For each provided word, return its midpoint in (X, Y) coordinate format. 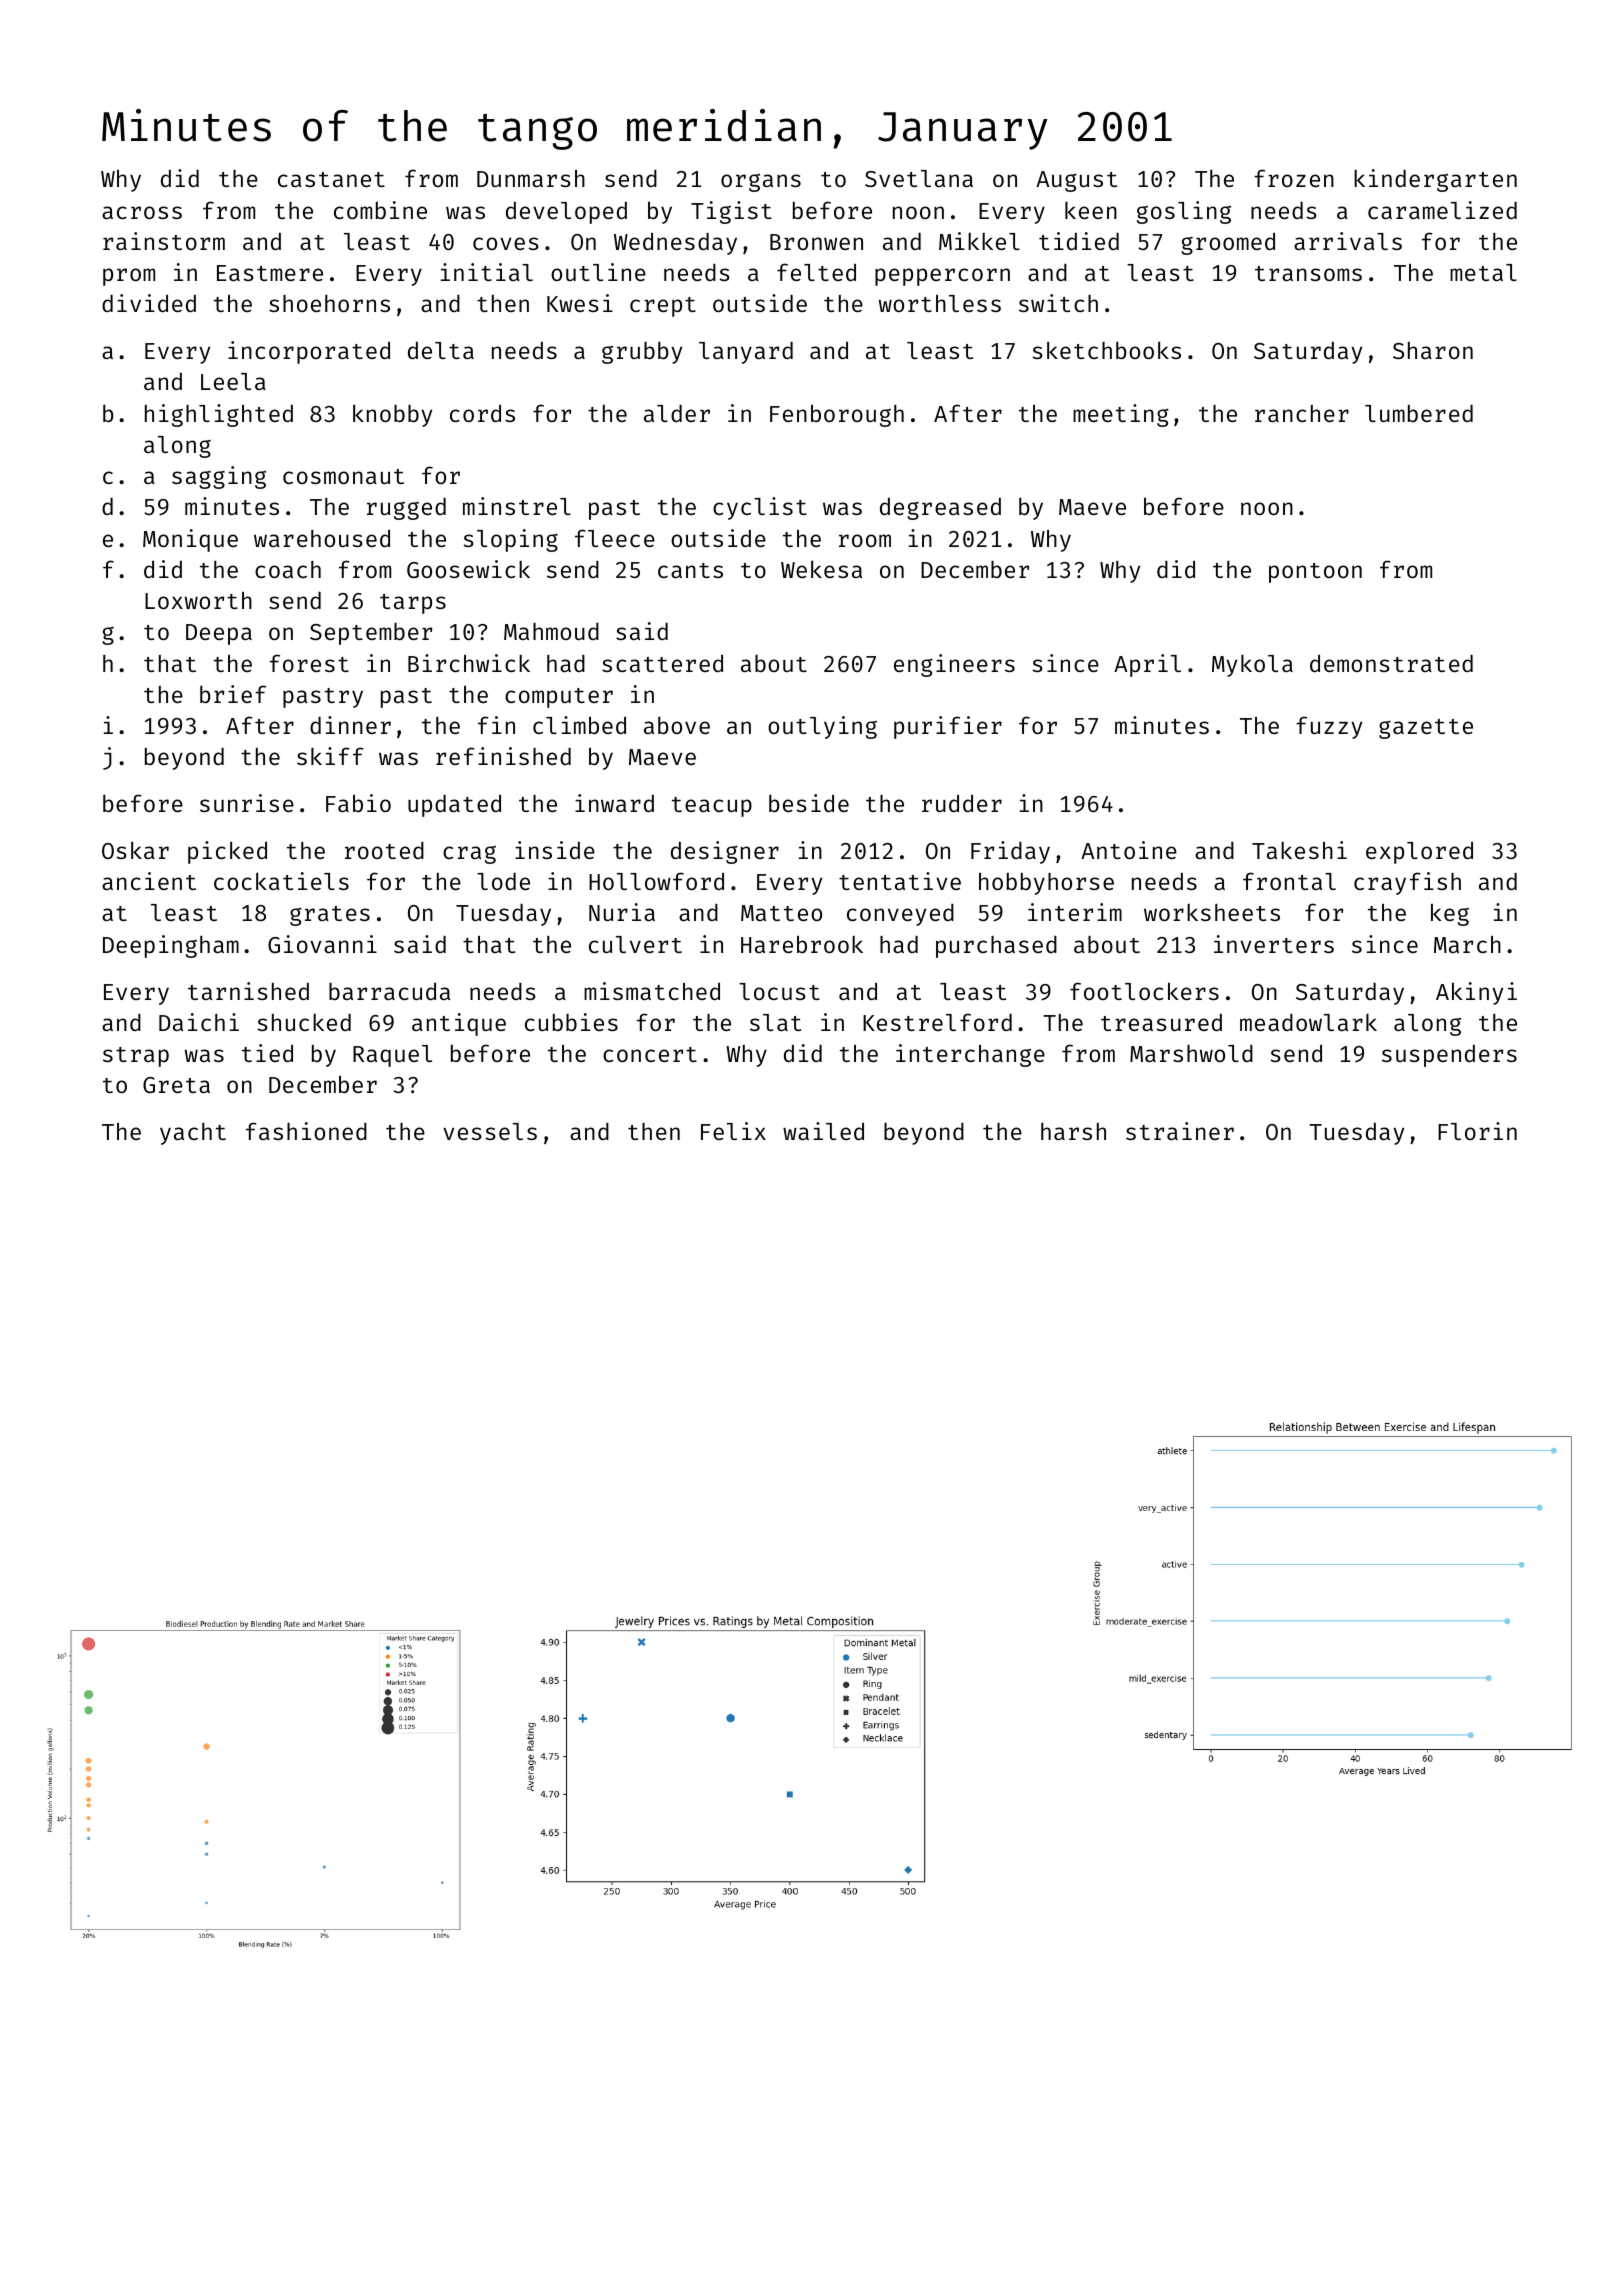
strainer (1180, 1131)
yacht (193, 1134)
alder (677, 413)
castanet (331, 179)
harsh (1073, 1131)
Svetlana (919, 178)
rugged (406, 509)
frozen (1294, 178)
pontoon (1315, 573)
